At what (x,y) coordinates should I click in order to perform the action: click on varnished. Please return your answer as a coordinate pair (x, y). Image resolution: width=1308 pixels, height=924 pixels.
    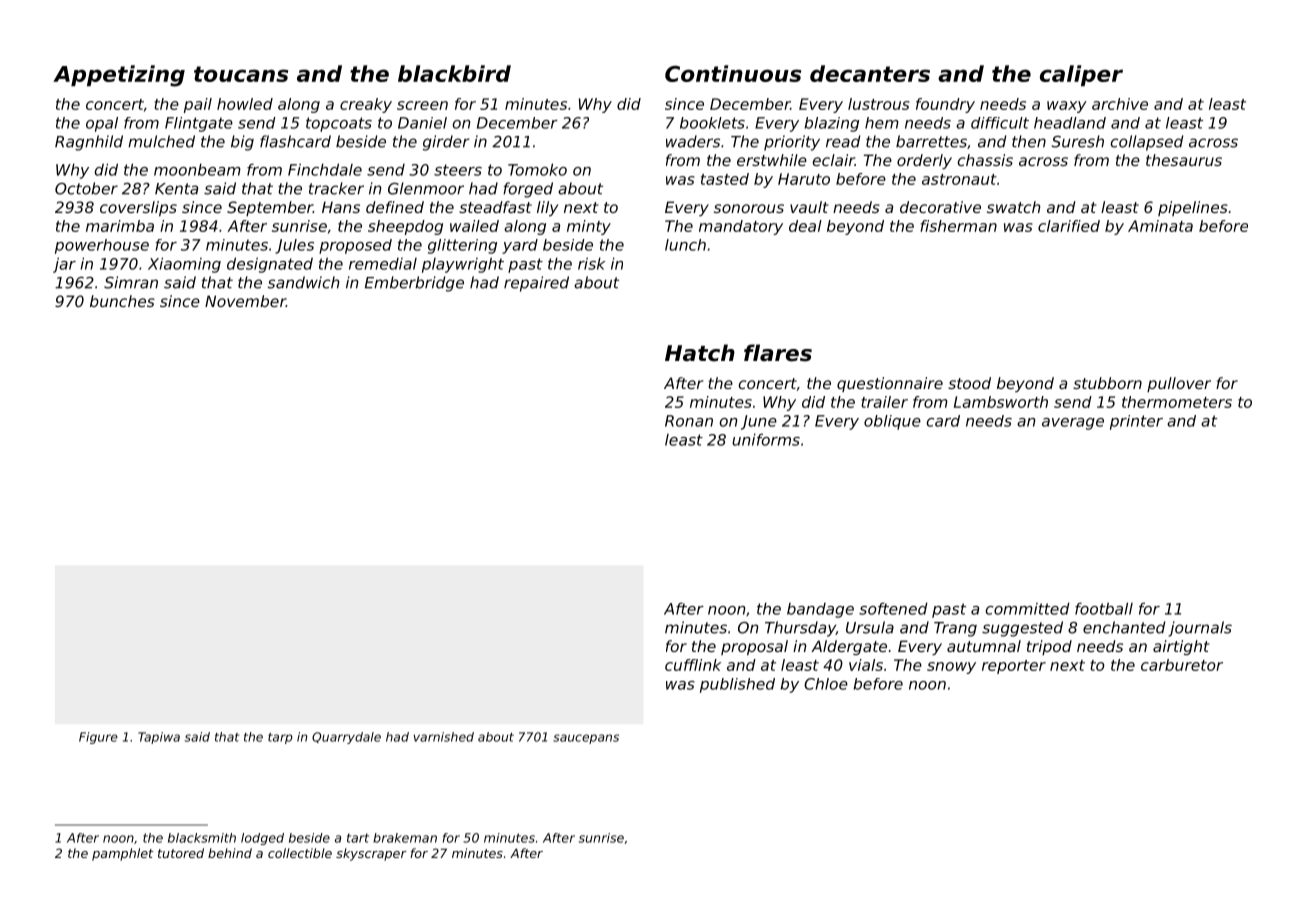
    Looking at the image, I should click on (444, 737).
